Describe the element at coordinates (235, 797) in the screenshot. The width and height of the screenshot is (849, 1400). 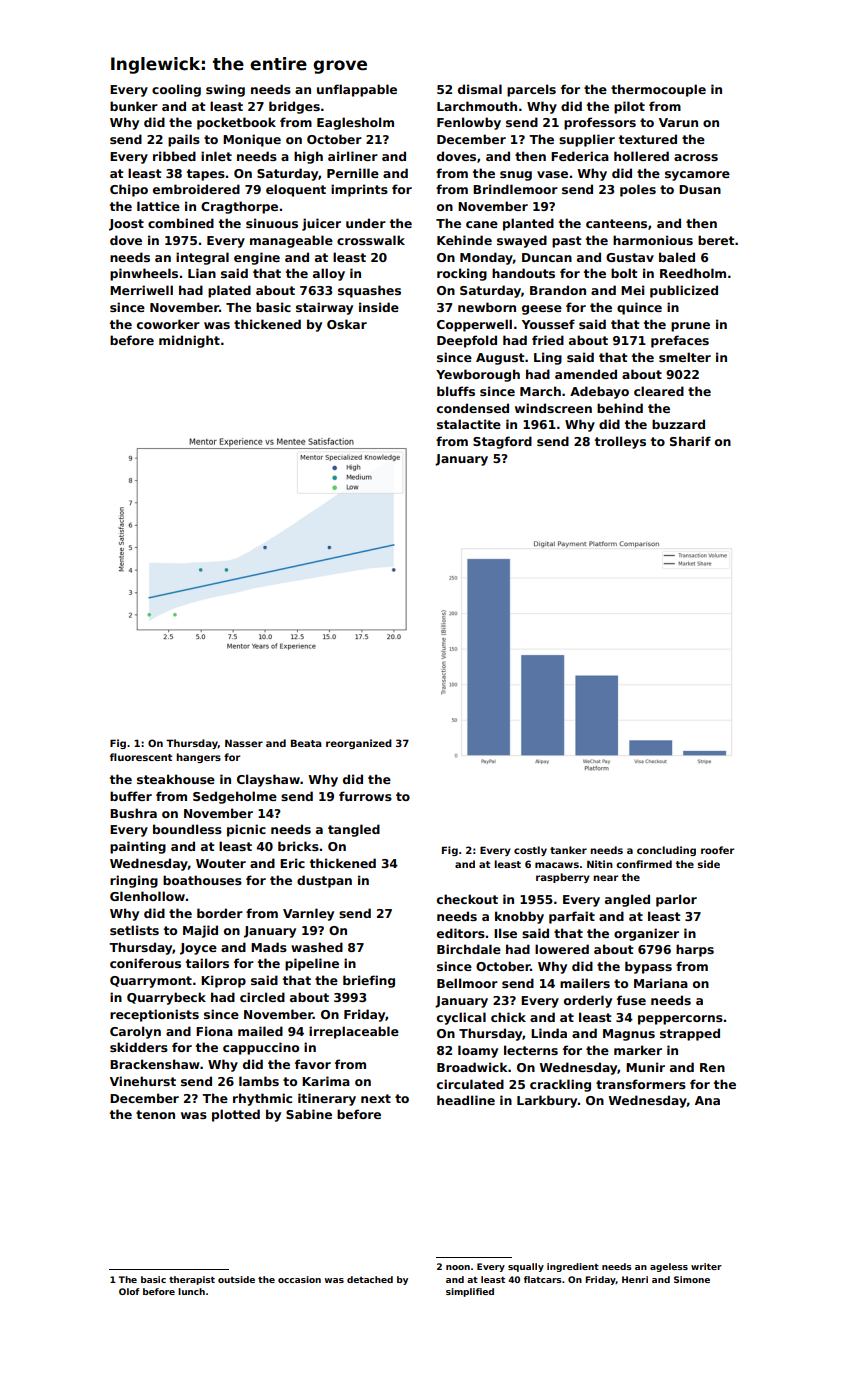
I see `Sedgeholme` at that location.
